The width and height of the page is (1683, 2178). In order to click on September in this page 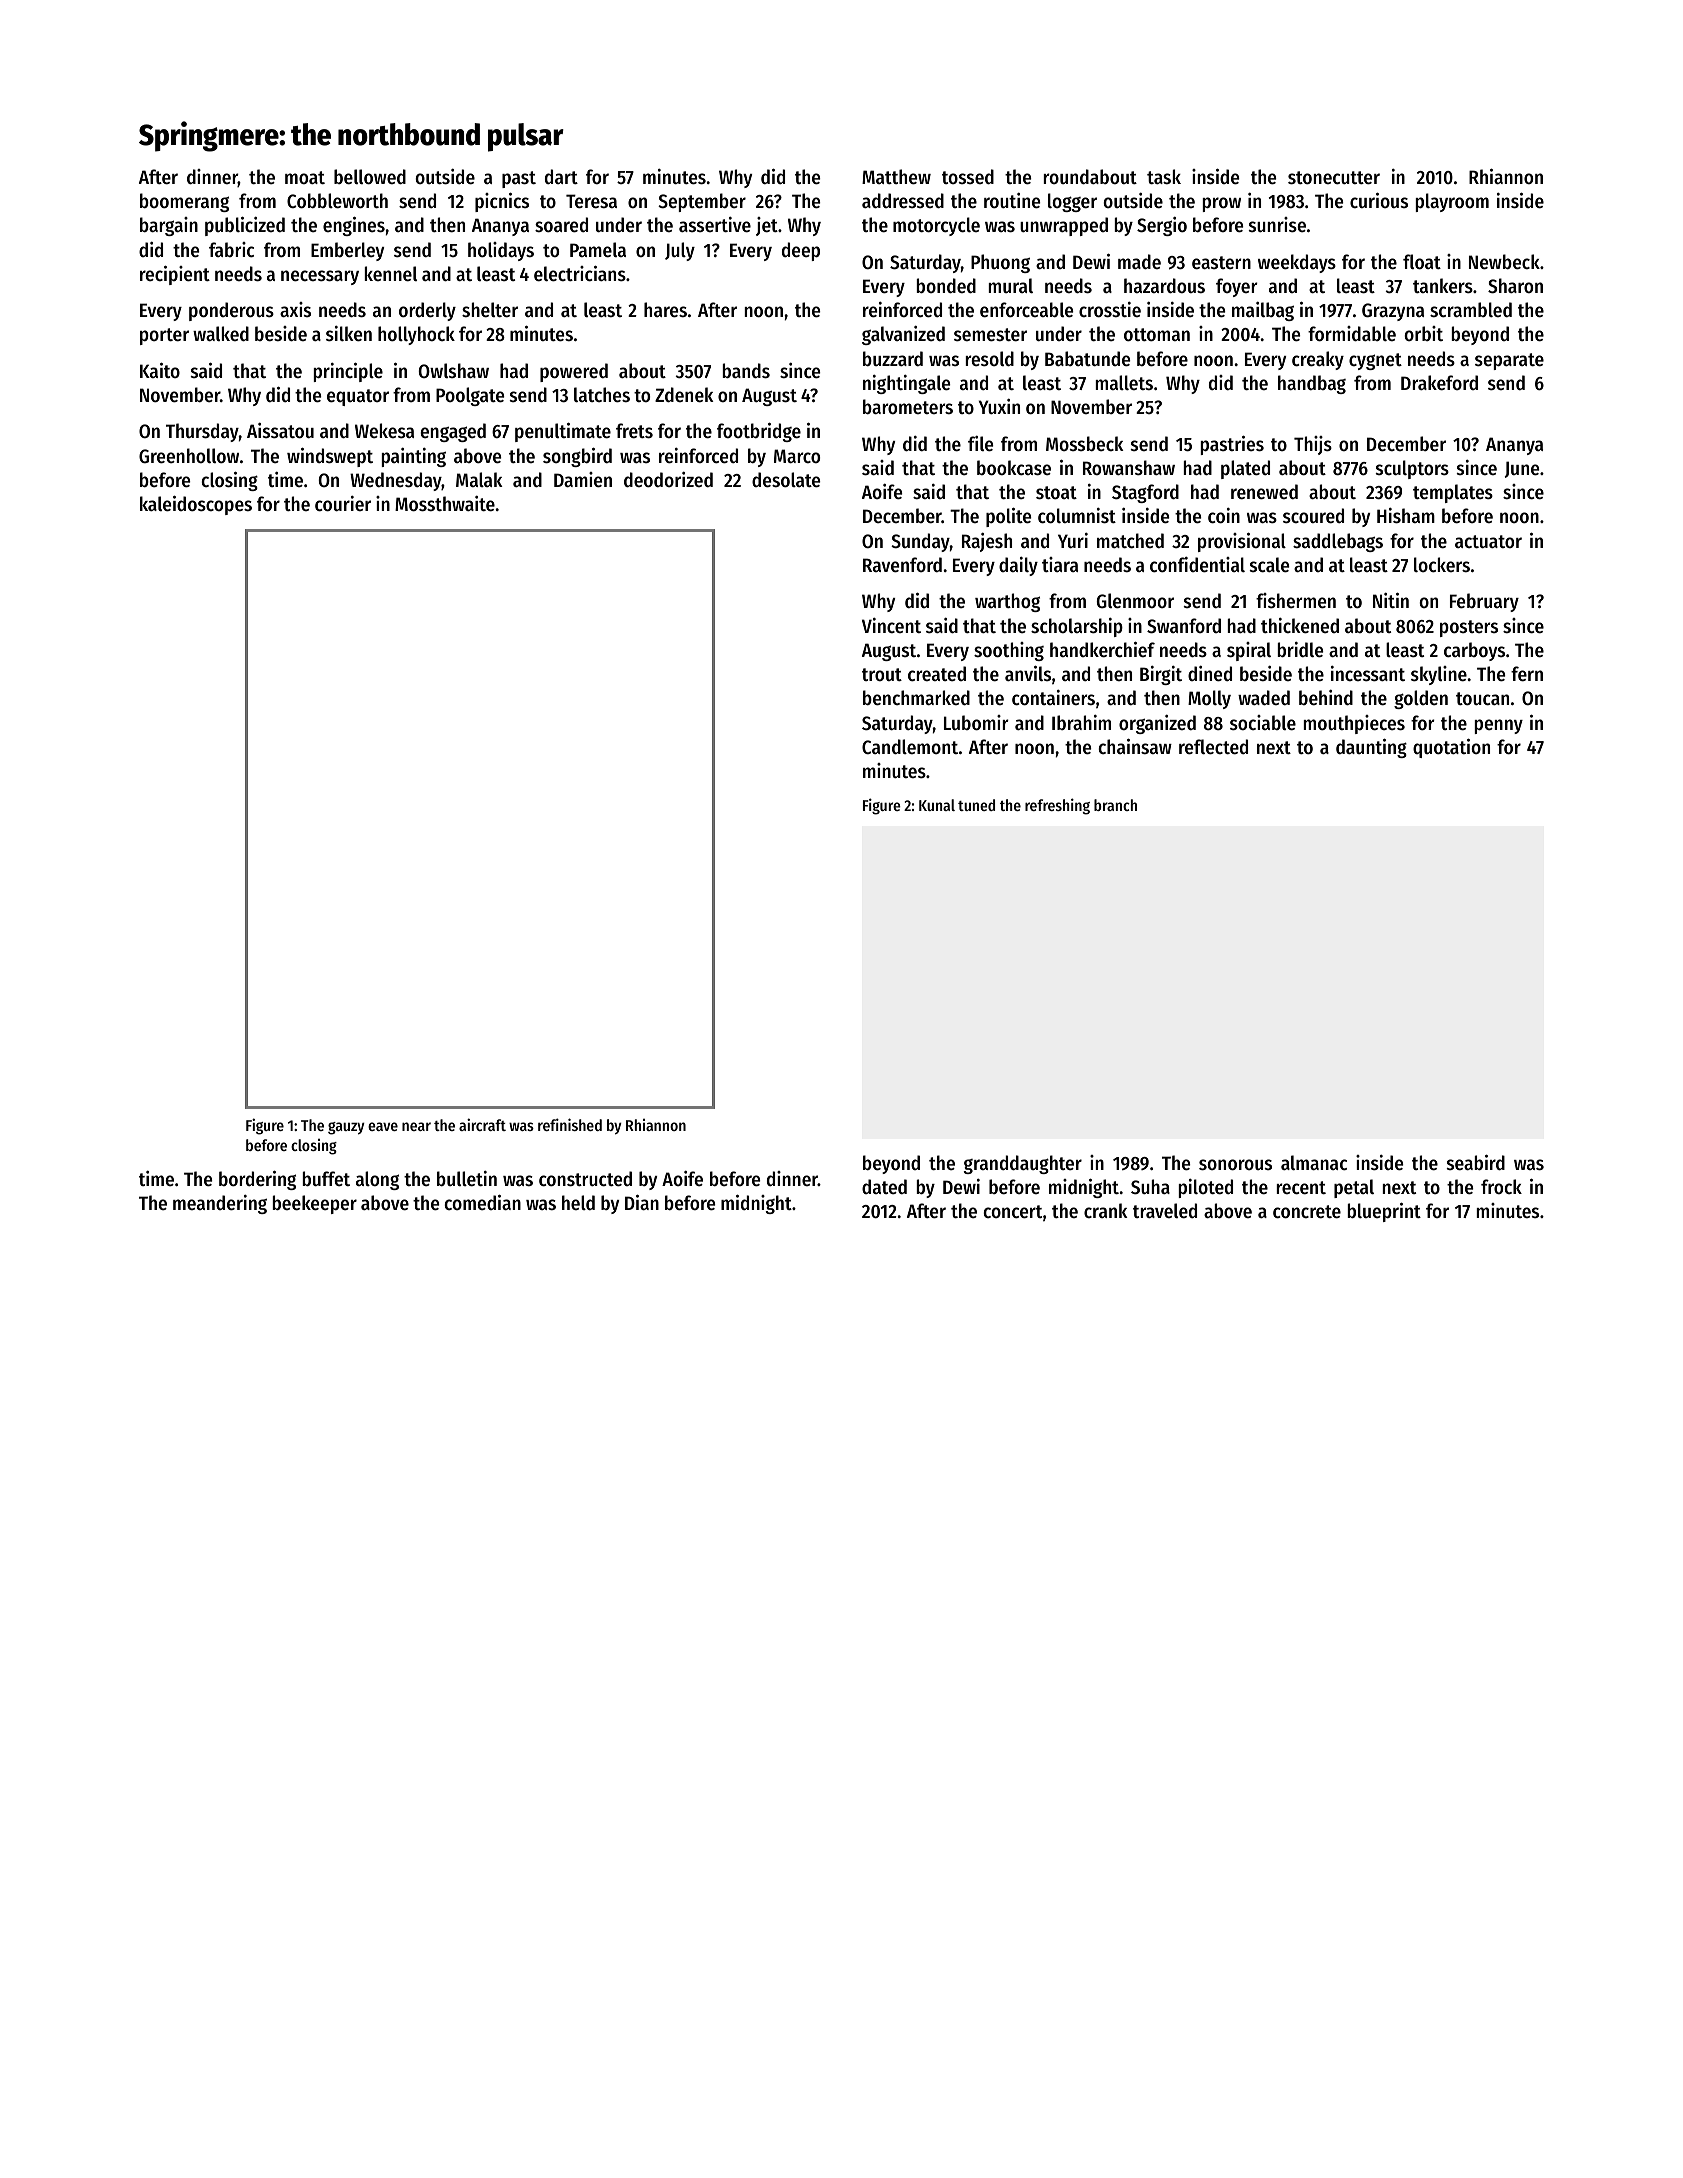, I will do `click(702, 202)`.
